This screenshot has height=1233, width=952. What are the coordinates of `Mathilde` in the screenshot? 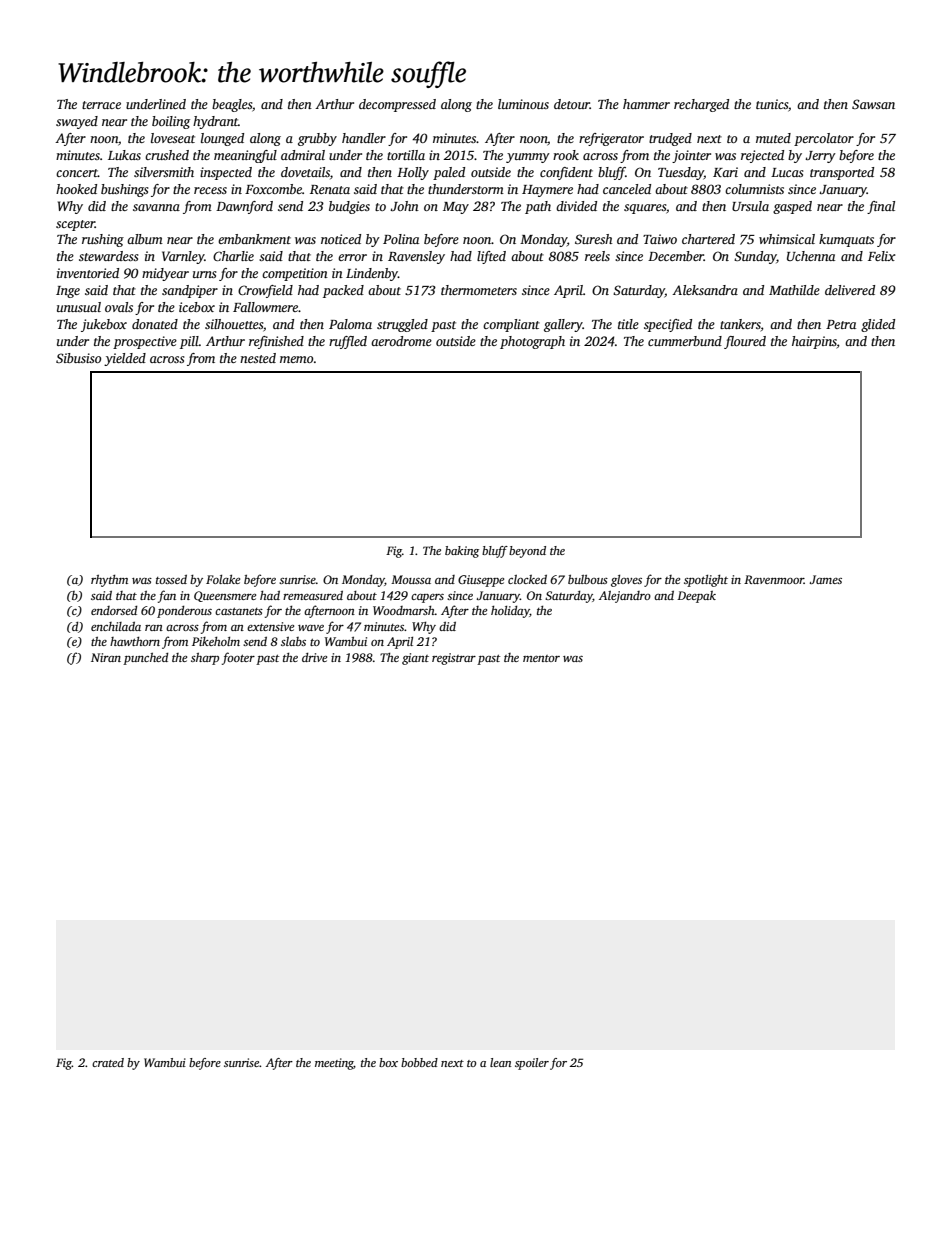 It's located at (794, 290).
